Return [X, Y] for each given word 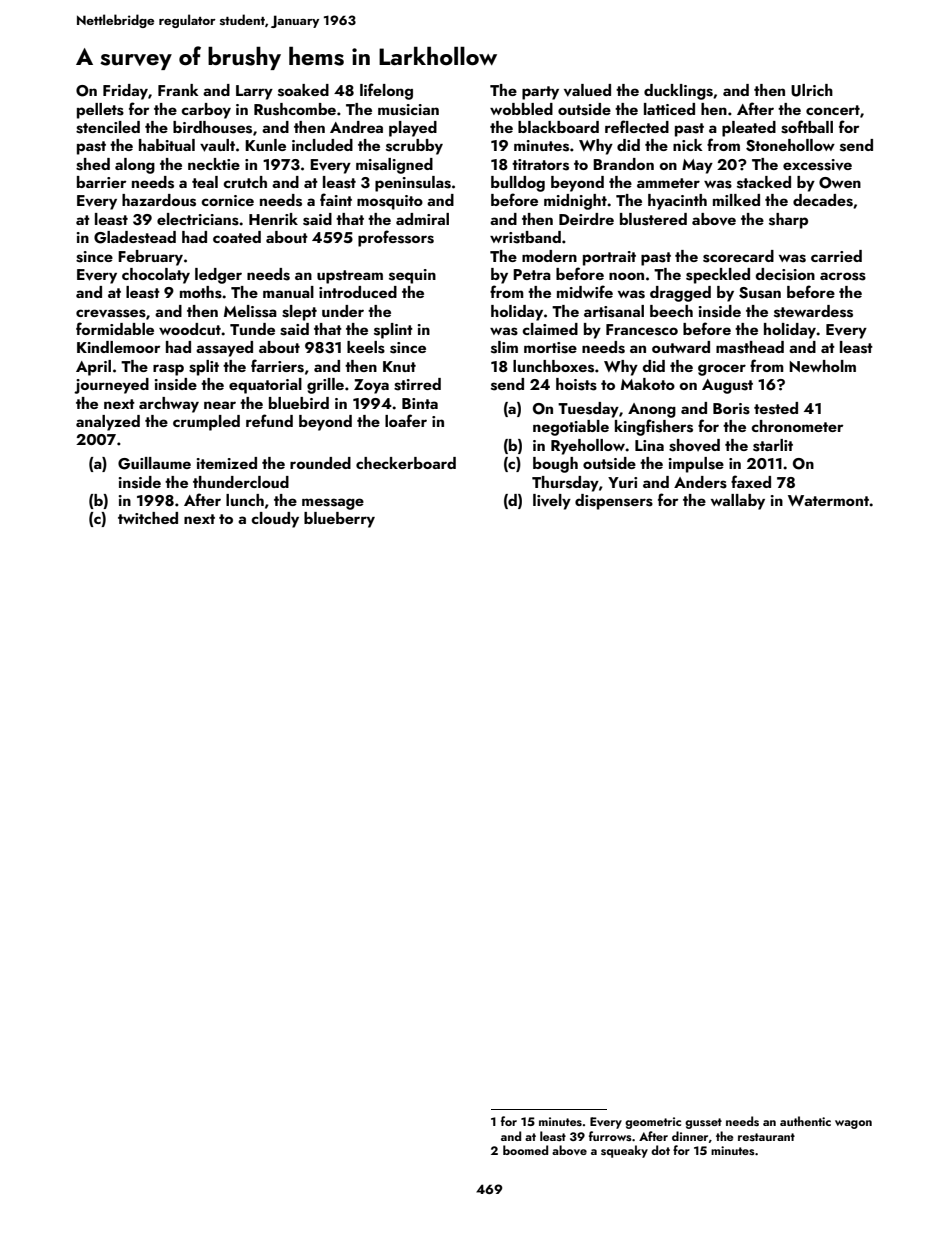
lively [552, 502]
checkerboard [406, 463]
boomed [525, 1150]
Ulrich [812, 90]
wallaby [738, 502]
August [727, 386]
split [204, 368]
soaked [303, 90]
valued [587, 90]
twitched [148, 518]
